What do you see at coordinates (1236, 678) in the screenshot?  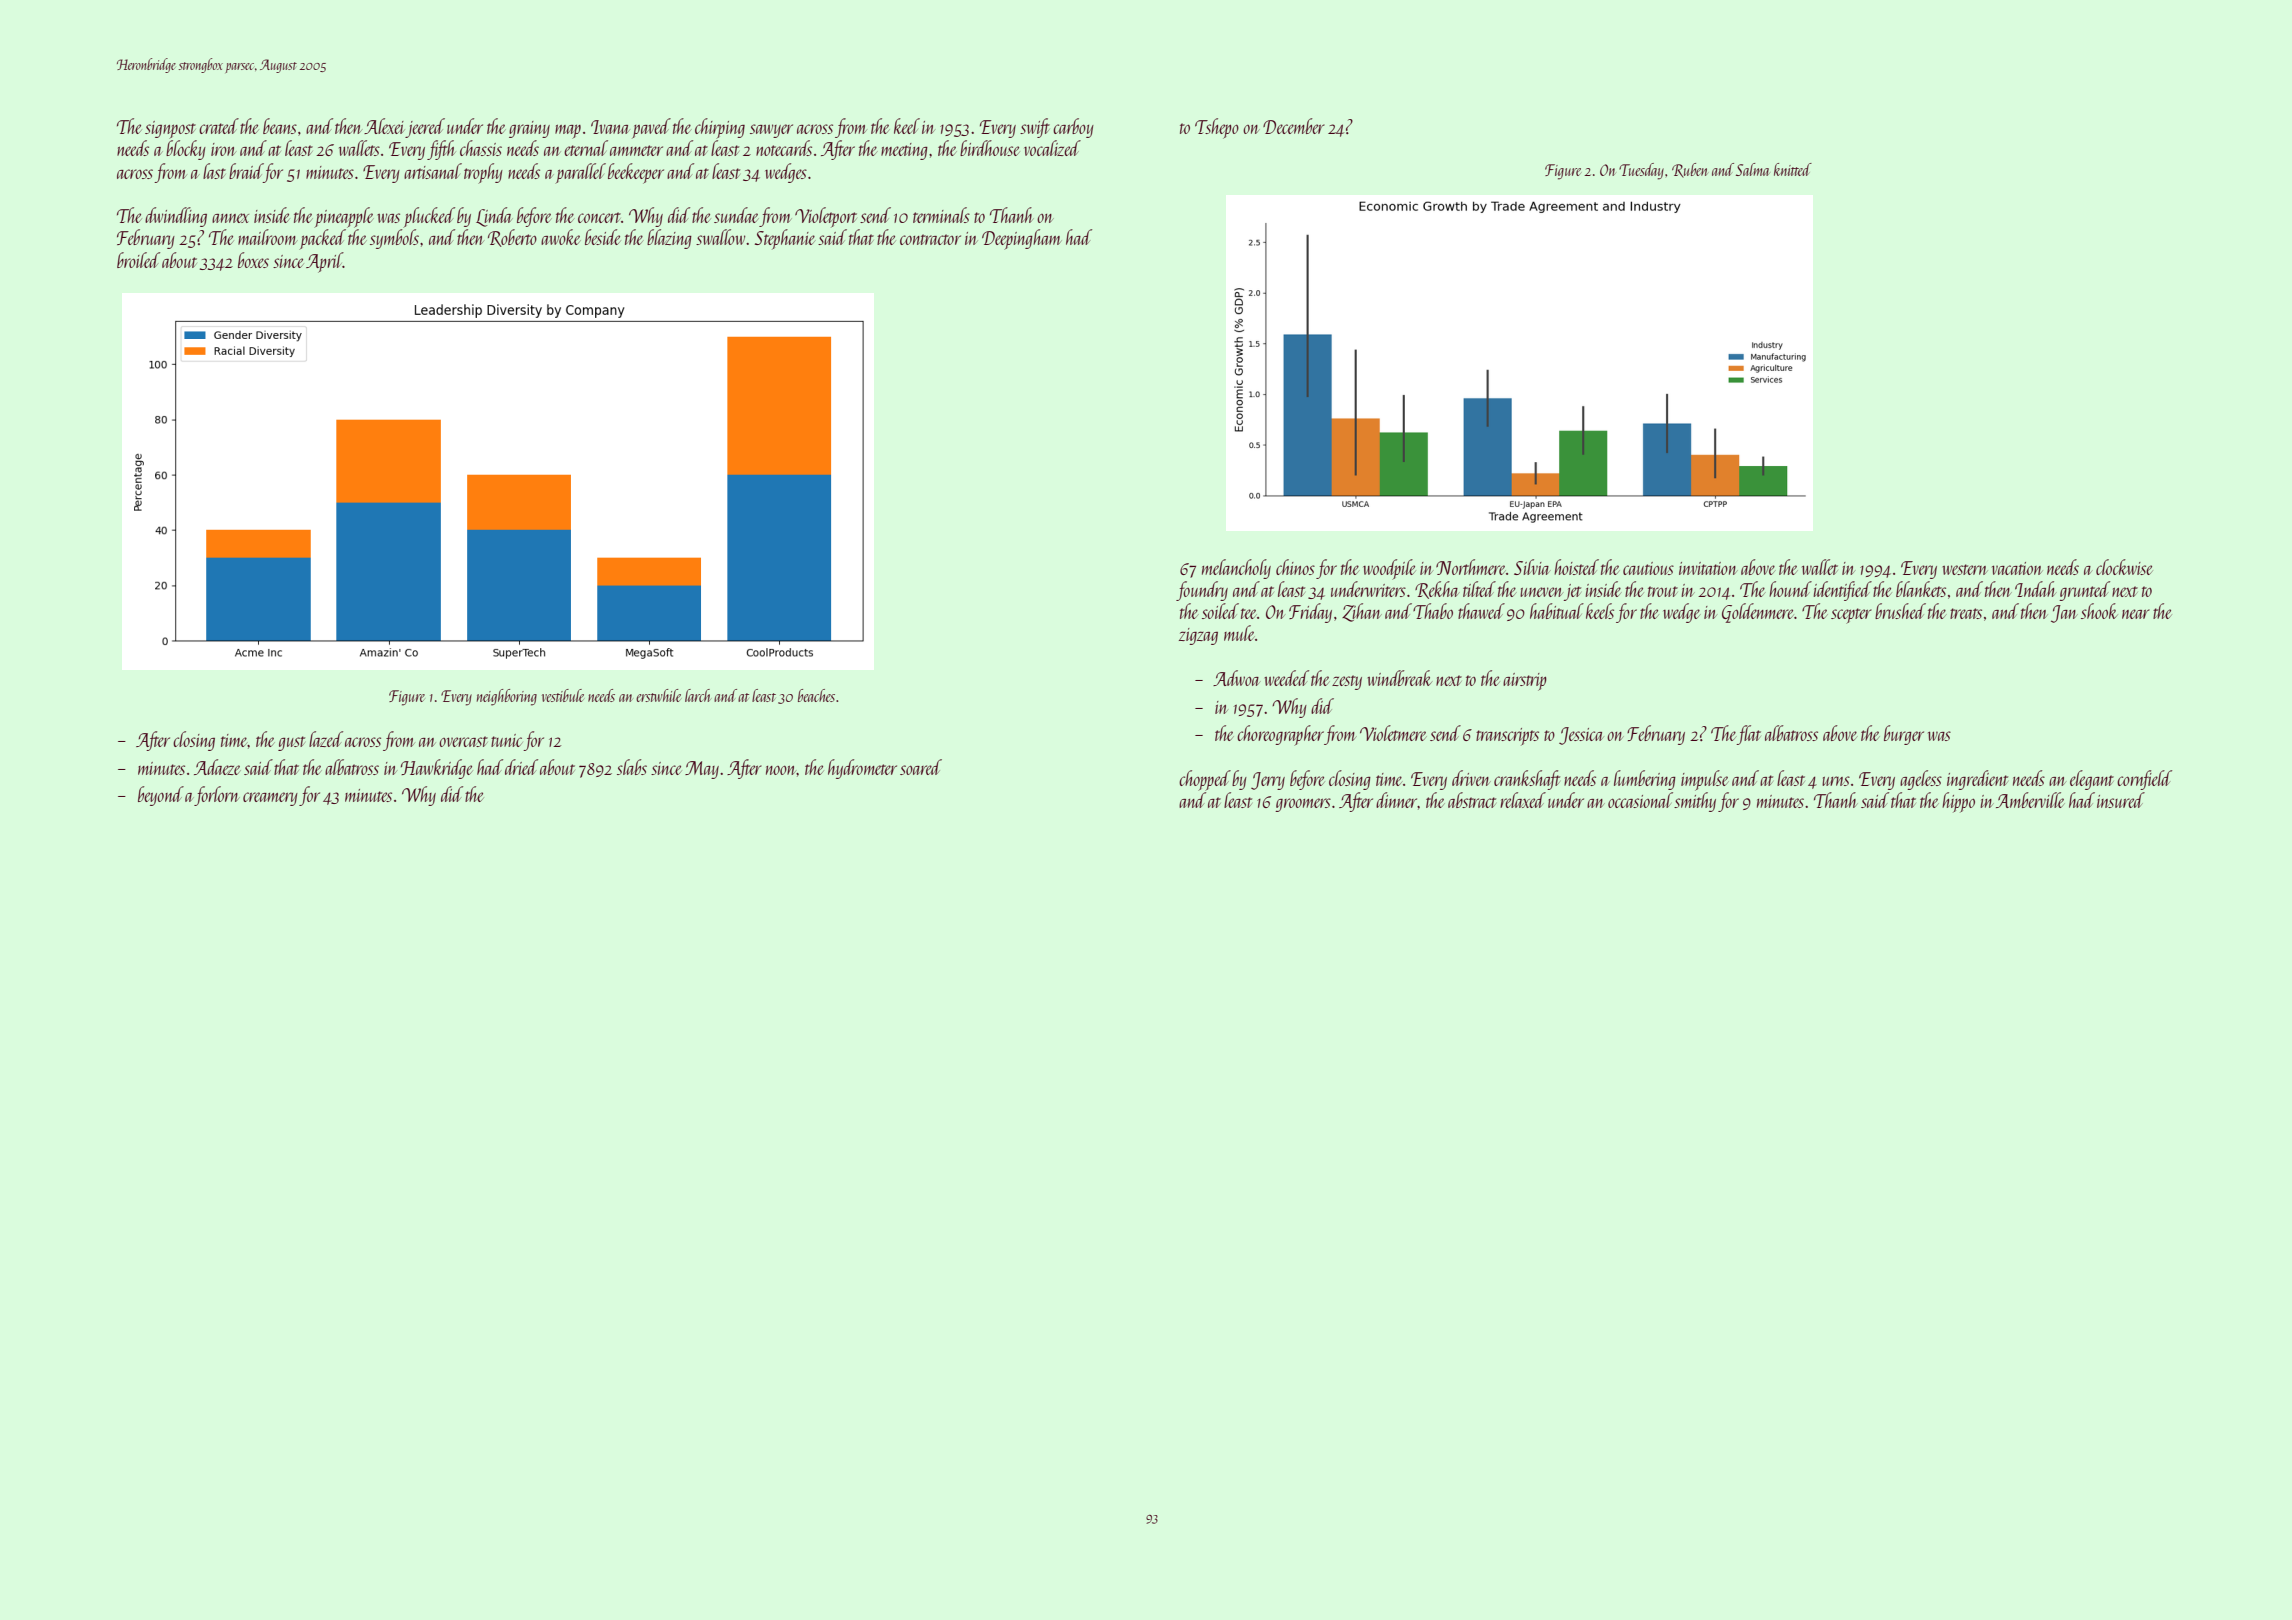 I see `Adwoa` at bounding box center [1236, 678].
